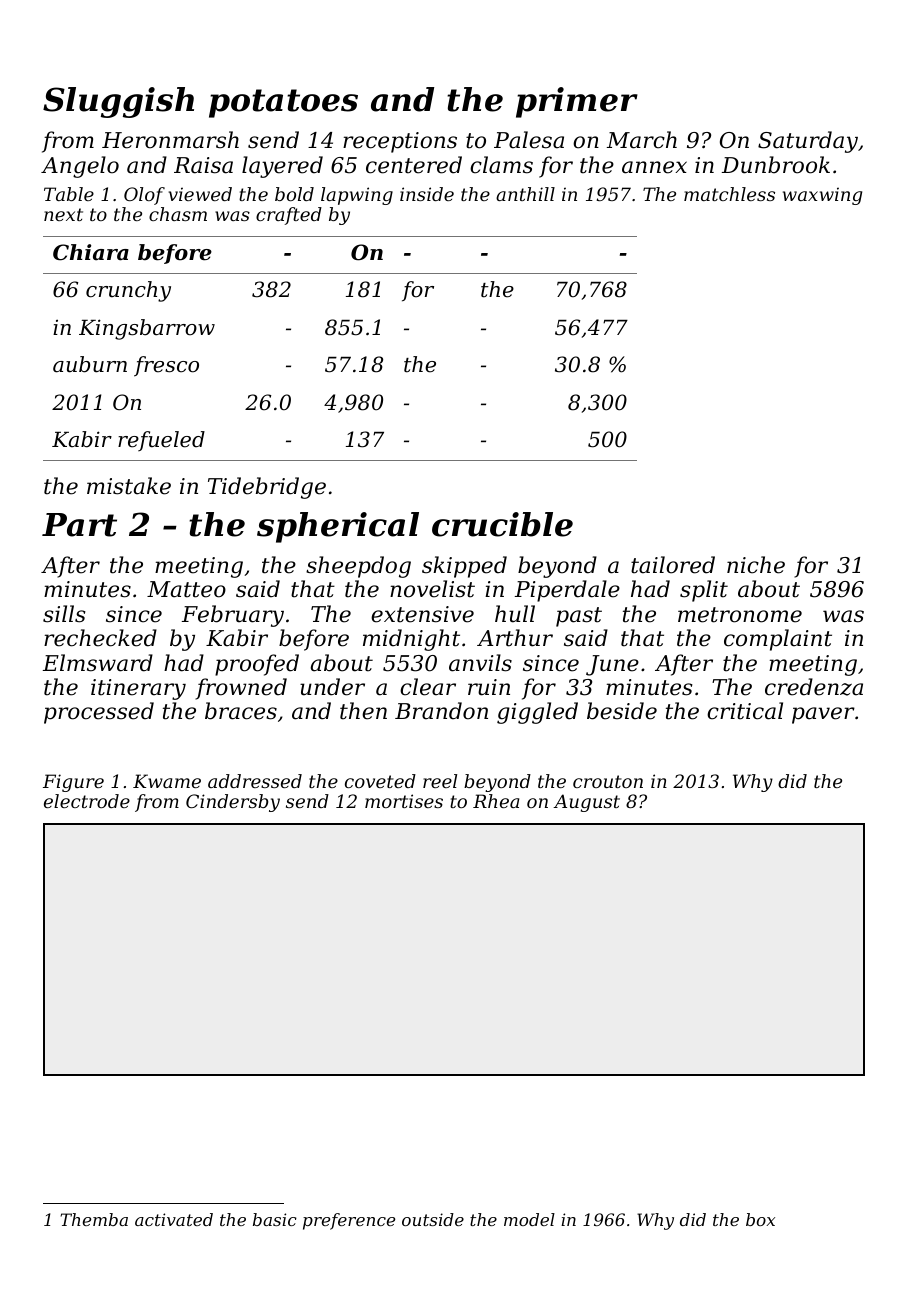 Image resolution: width=908 pixels, height=1316 pixels. What do you see at coordinates (174, 1219) in the document?
I see `activated` at bounding box center [174, 1219].
